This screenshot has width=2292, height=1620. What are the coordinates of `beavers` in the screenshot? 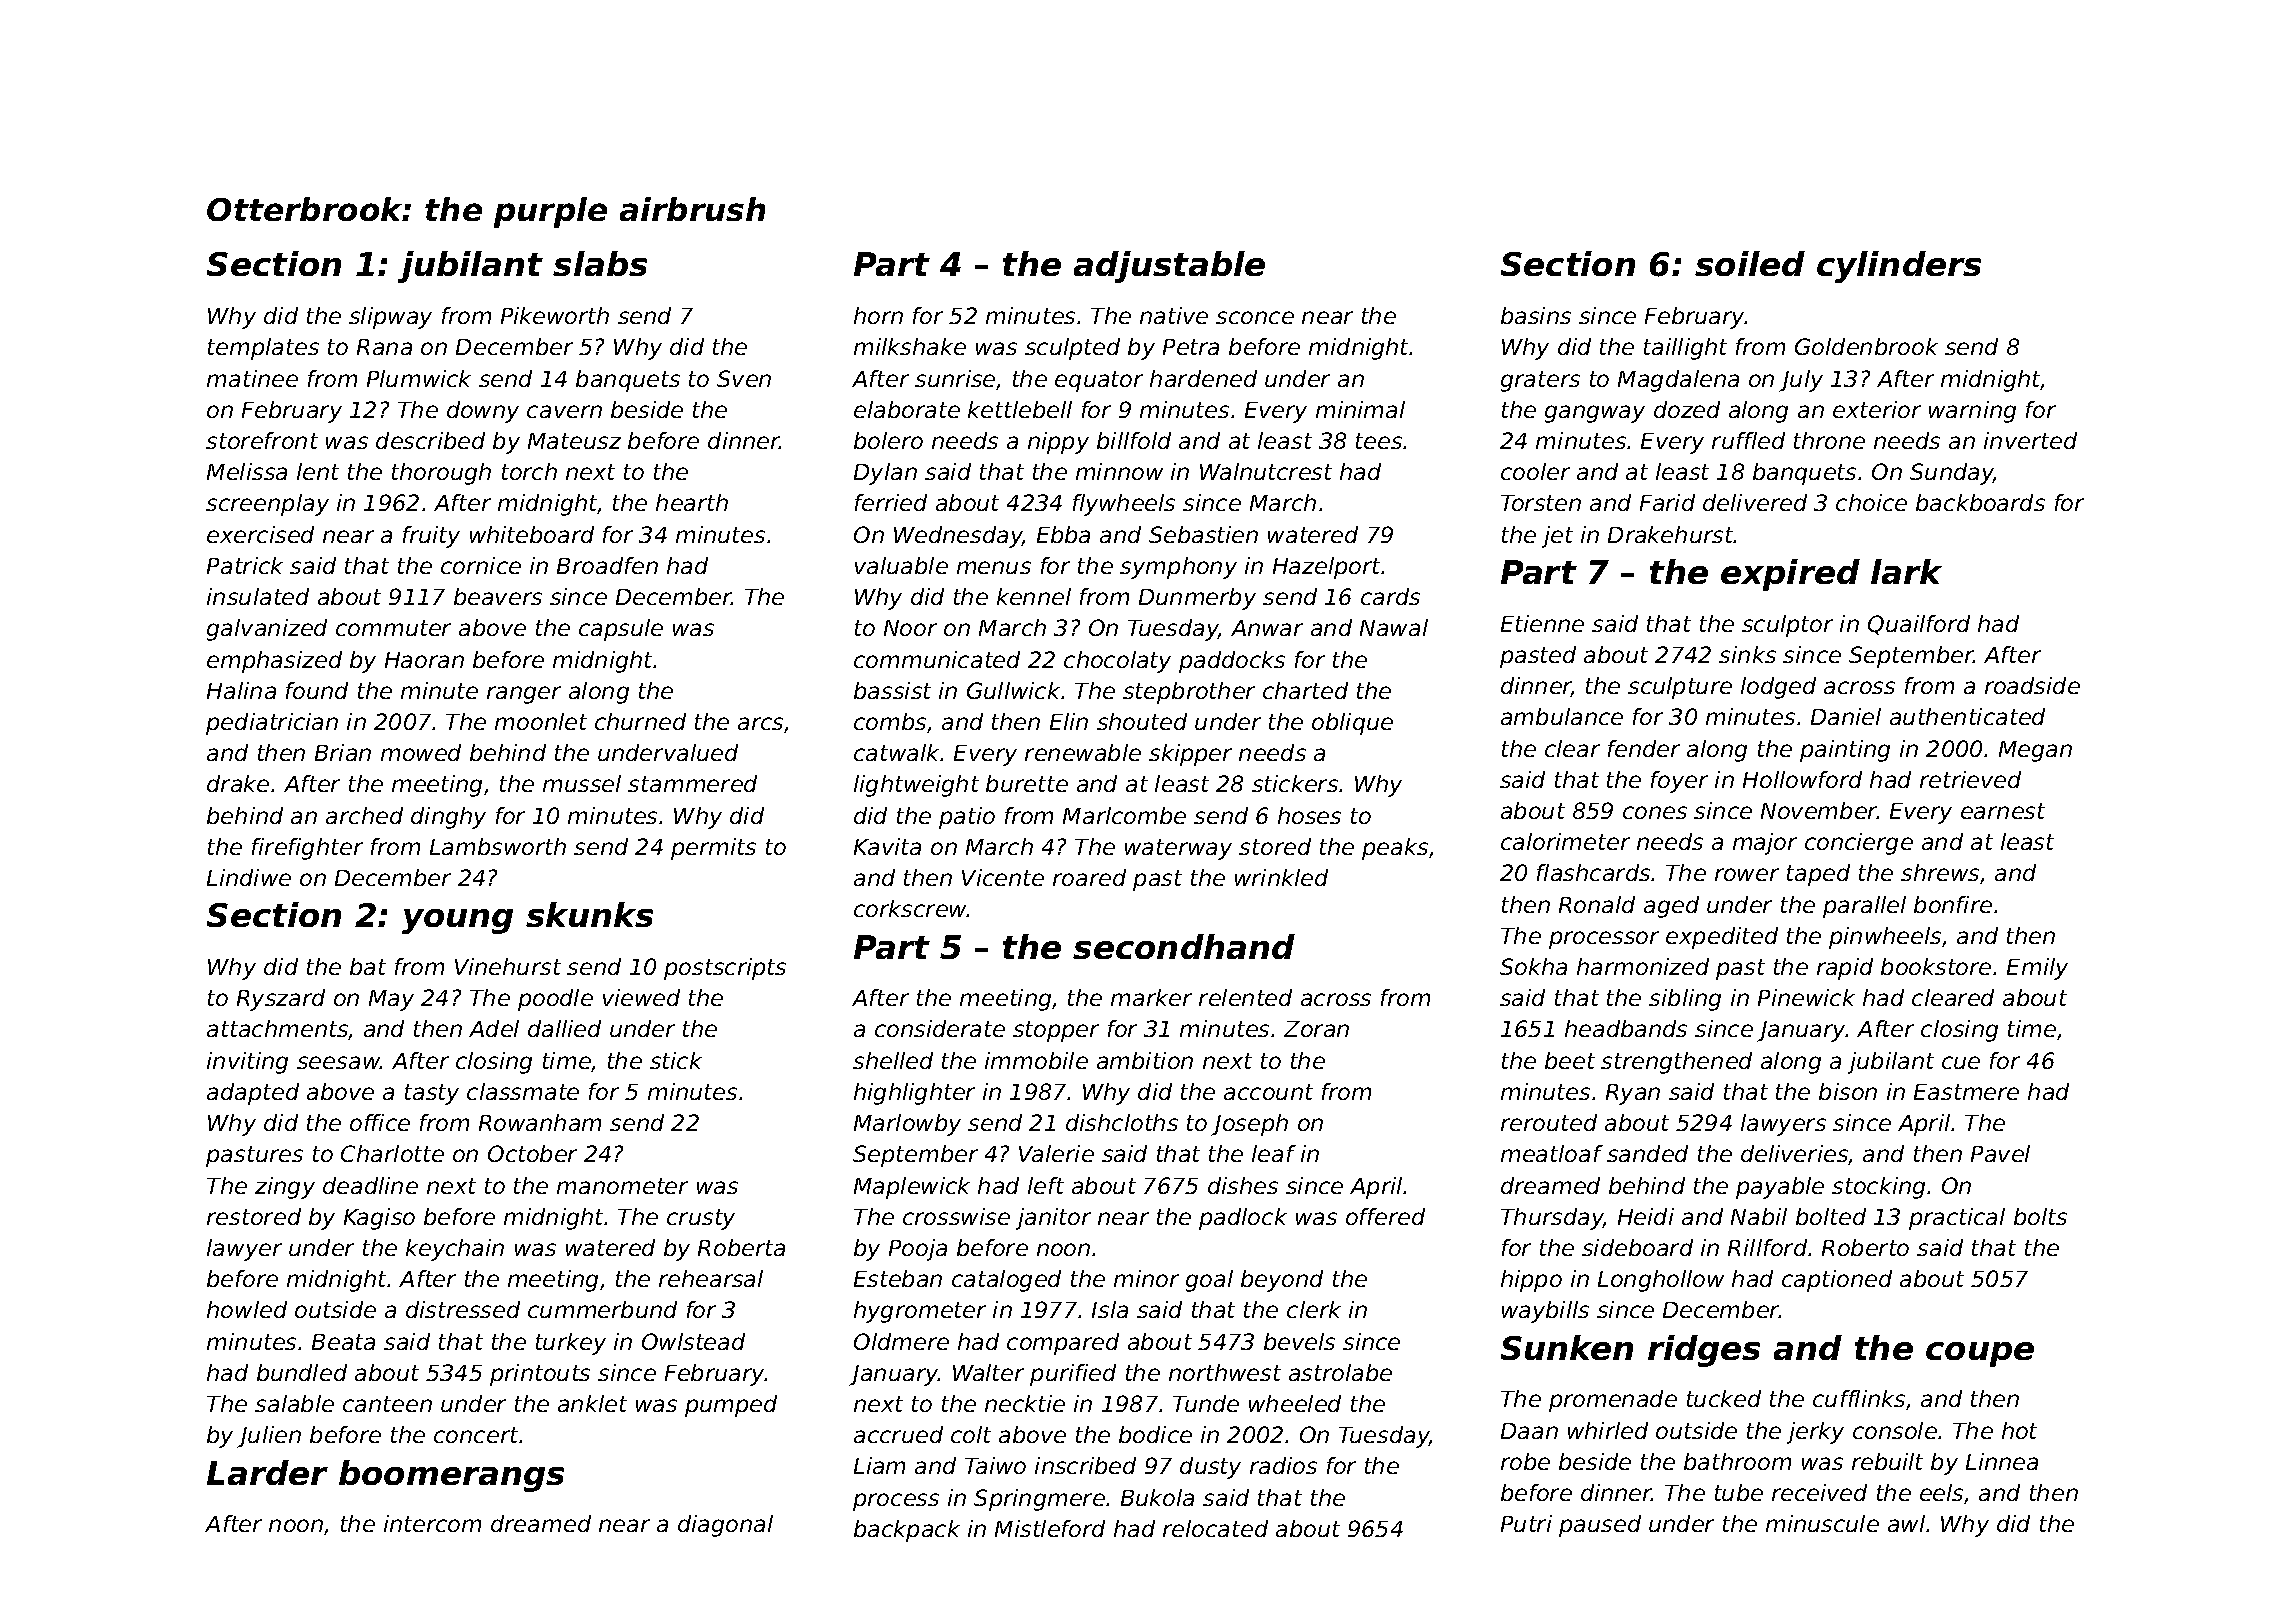 It's located at (498, 596).
